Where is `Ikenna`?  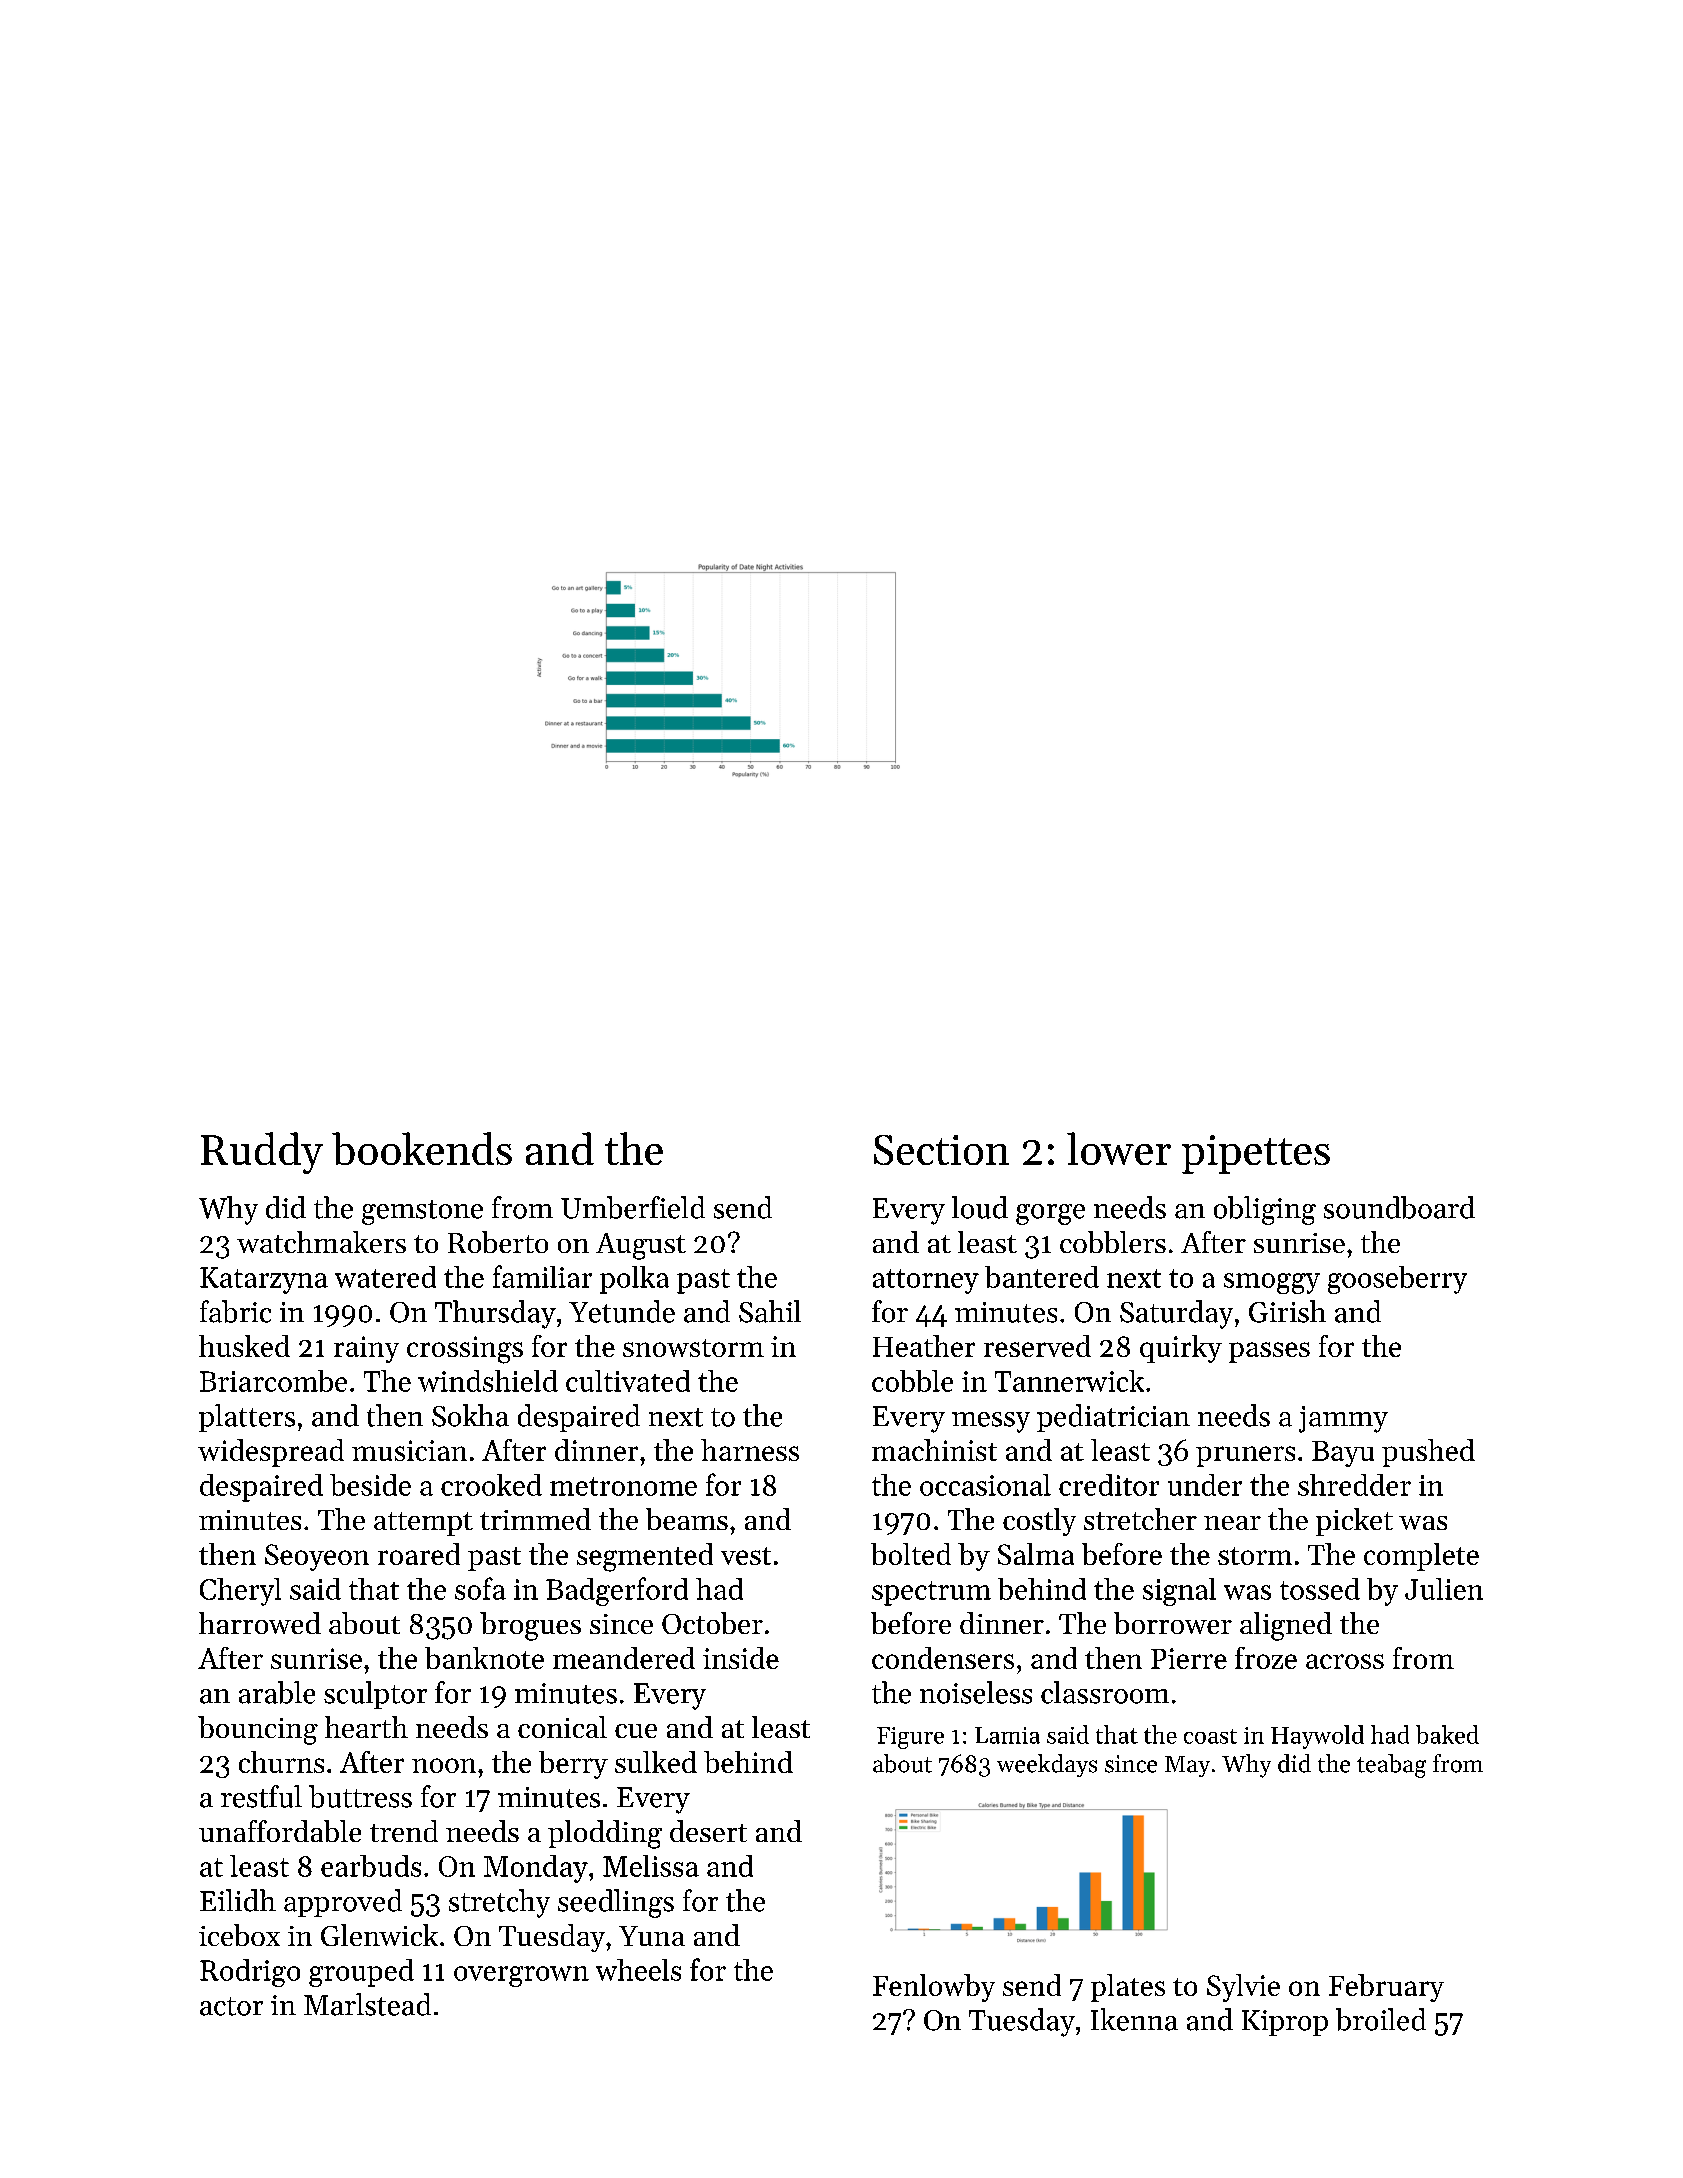 Ikenna is located at coordinates (1134, 2019).
